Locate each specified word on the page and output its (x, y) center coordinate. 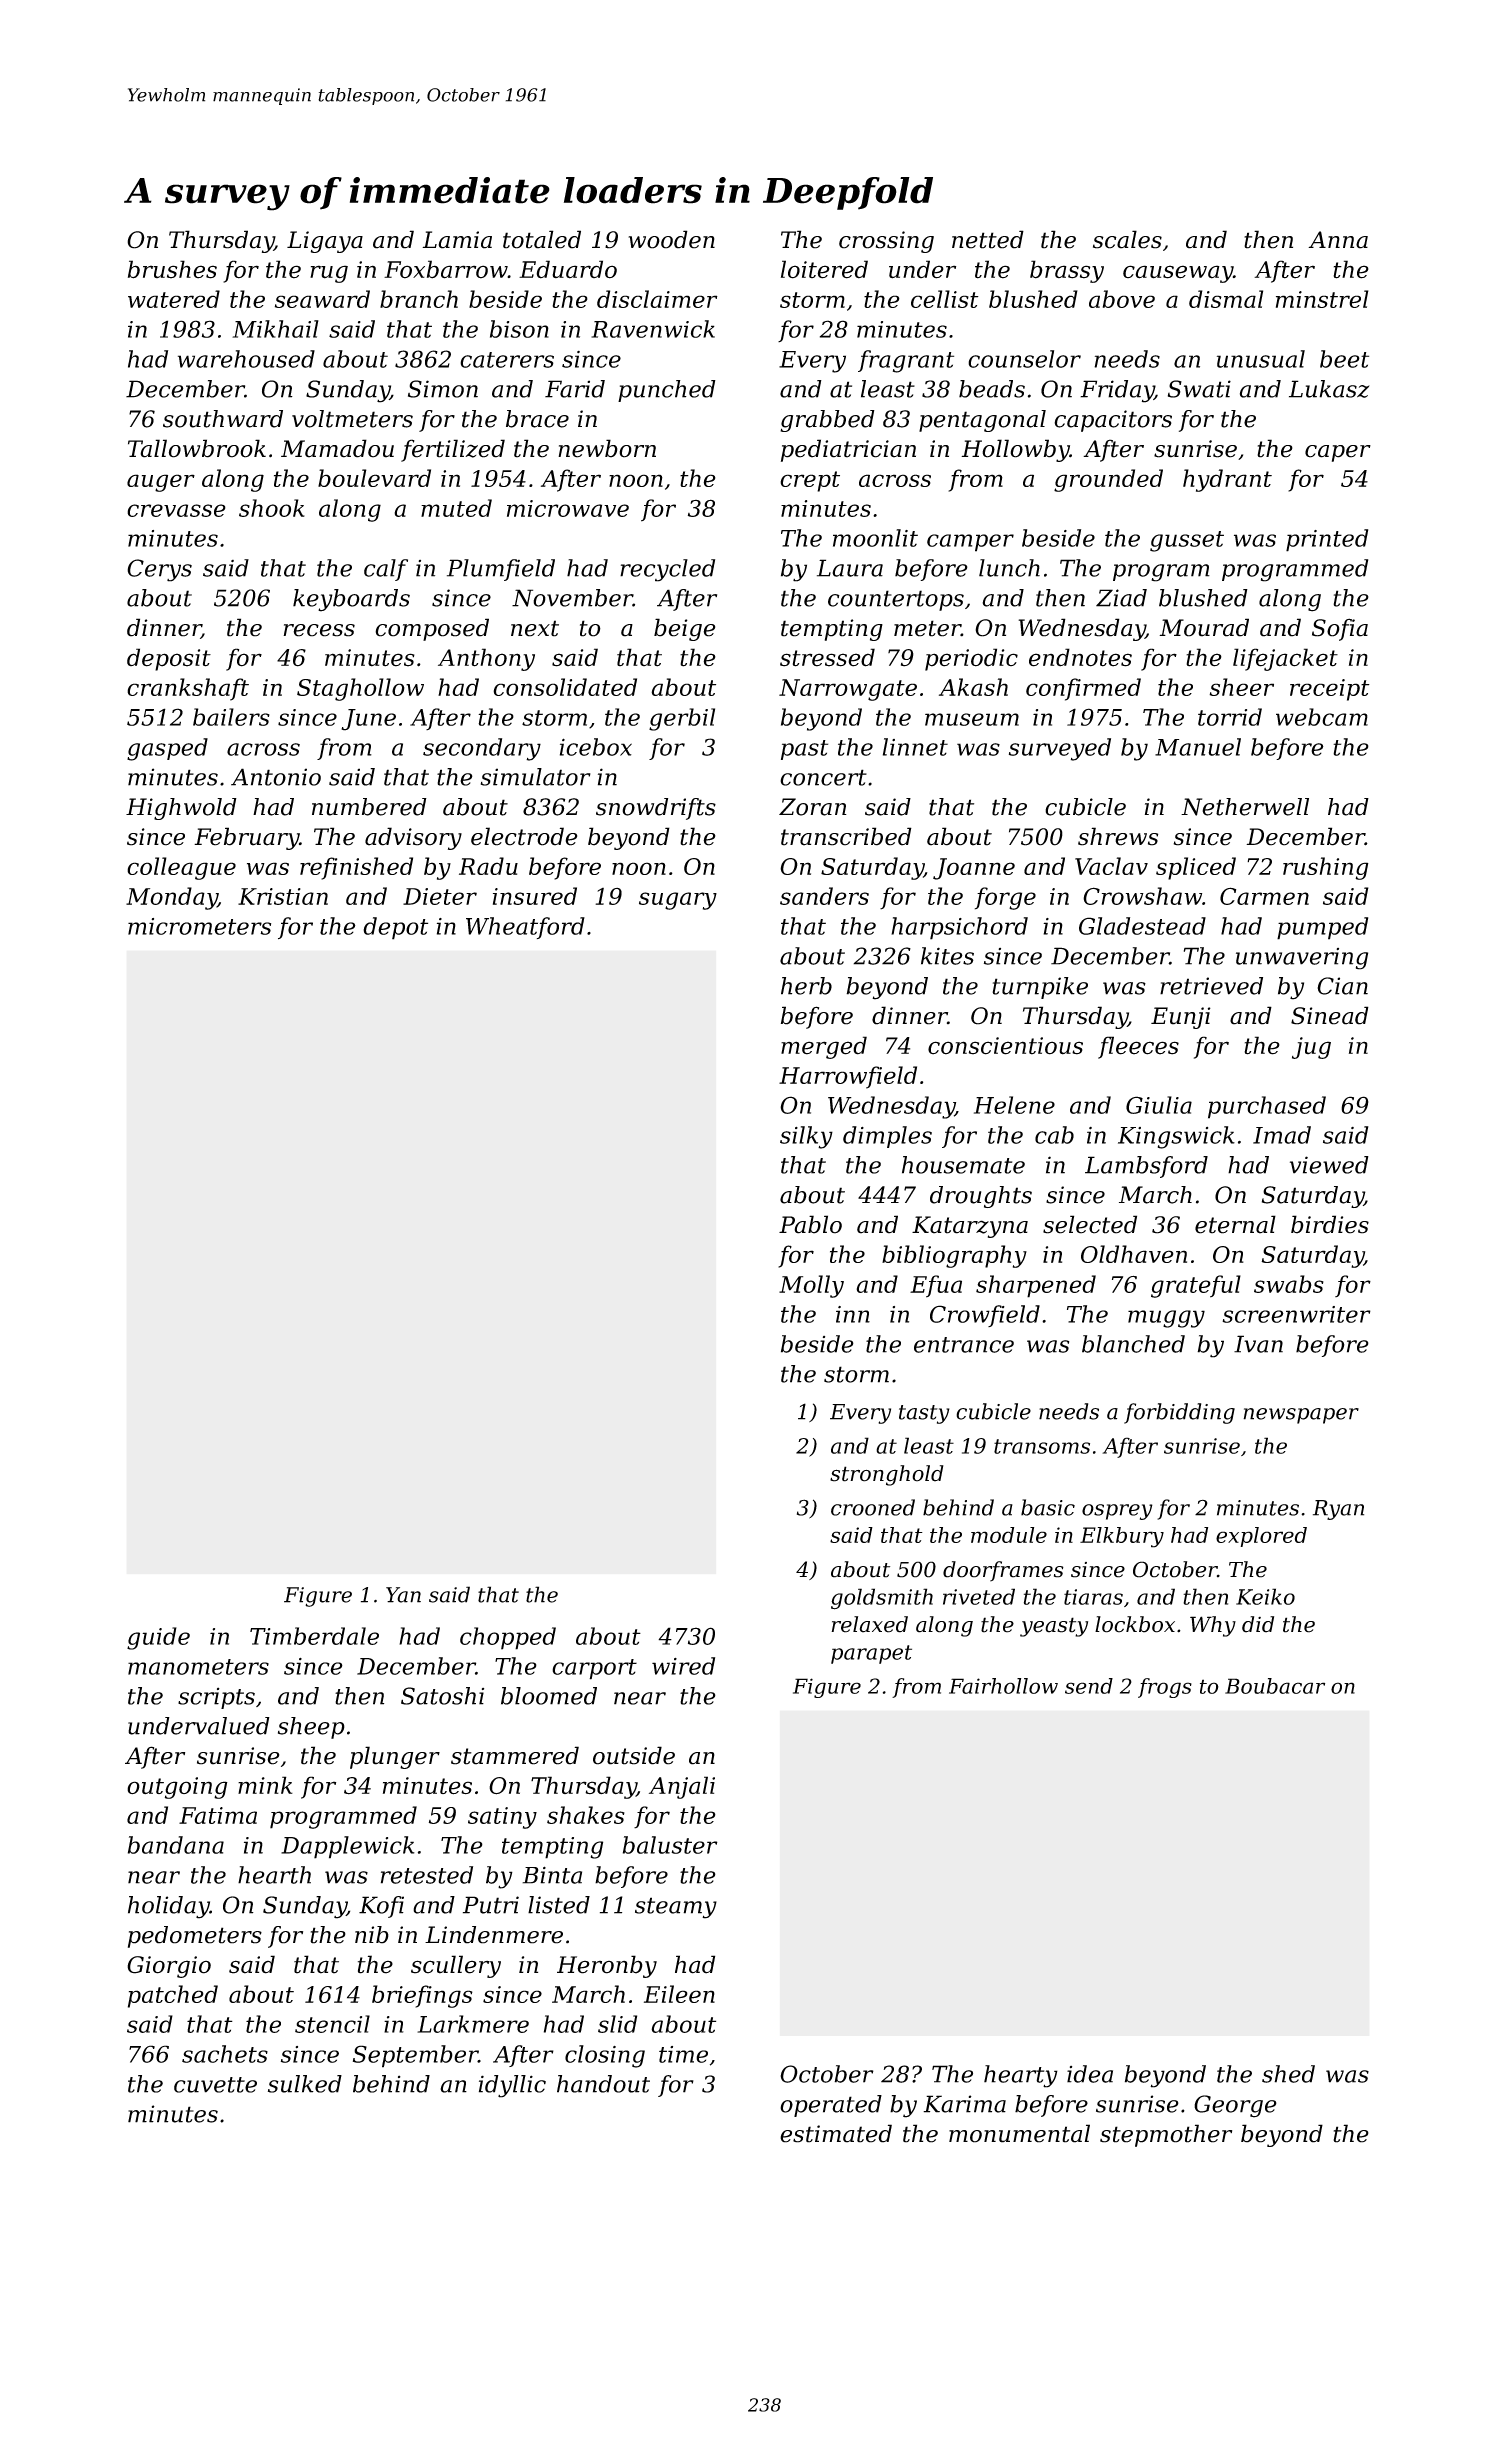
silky (806, 1137)
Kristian (283, 896)
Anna (1338, 240)
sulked (305, 2084)
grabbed (827, 421)
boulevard (374, 478)
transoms (1042, 1446)
